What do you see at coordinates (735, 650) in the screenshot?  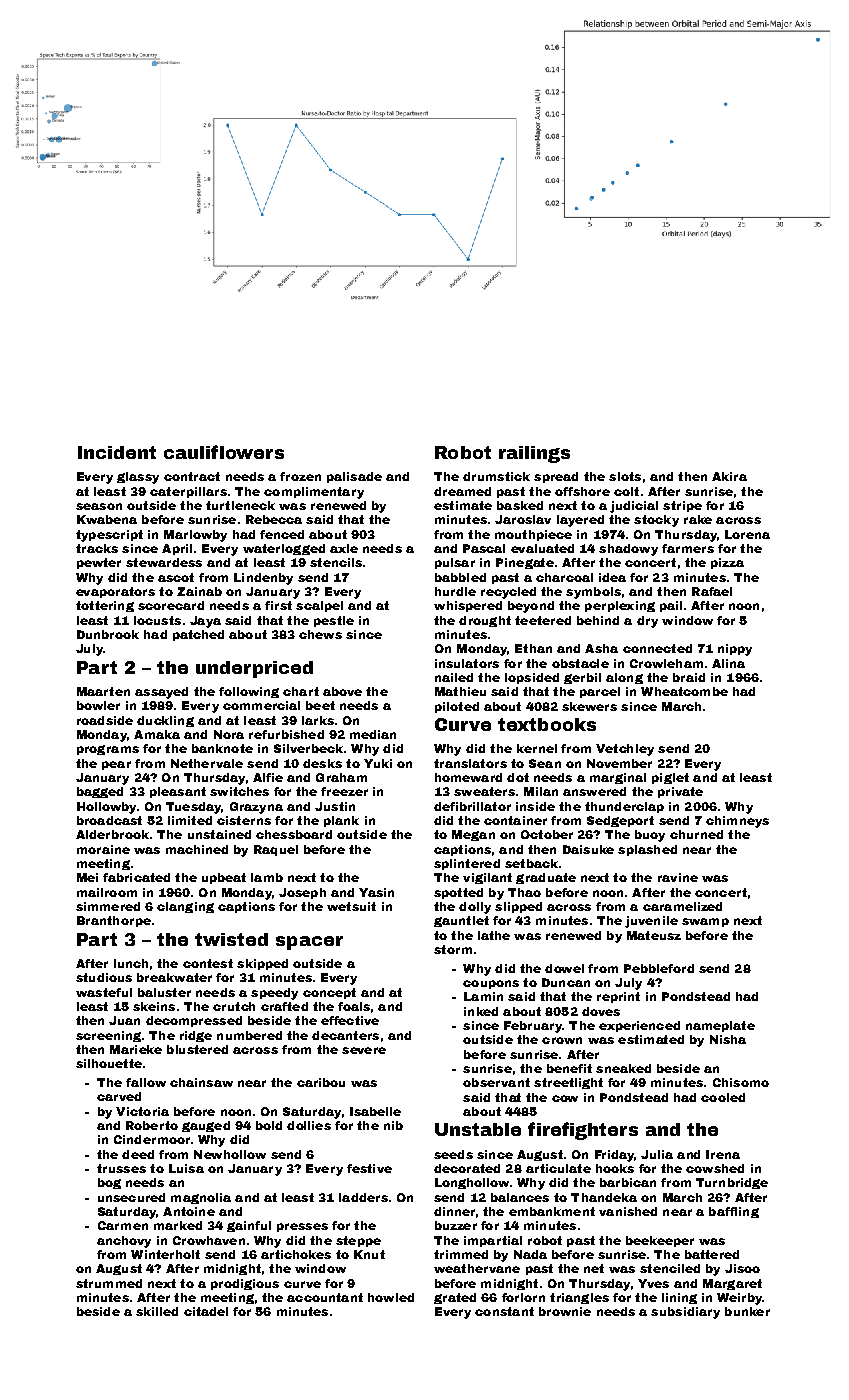 I see `nippy` at bounding box center [735, 650].
